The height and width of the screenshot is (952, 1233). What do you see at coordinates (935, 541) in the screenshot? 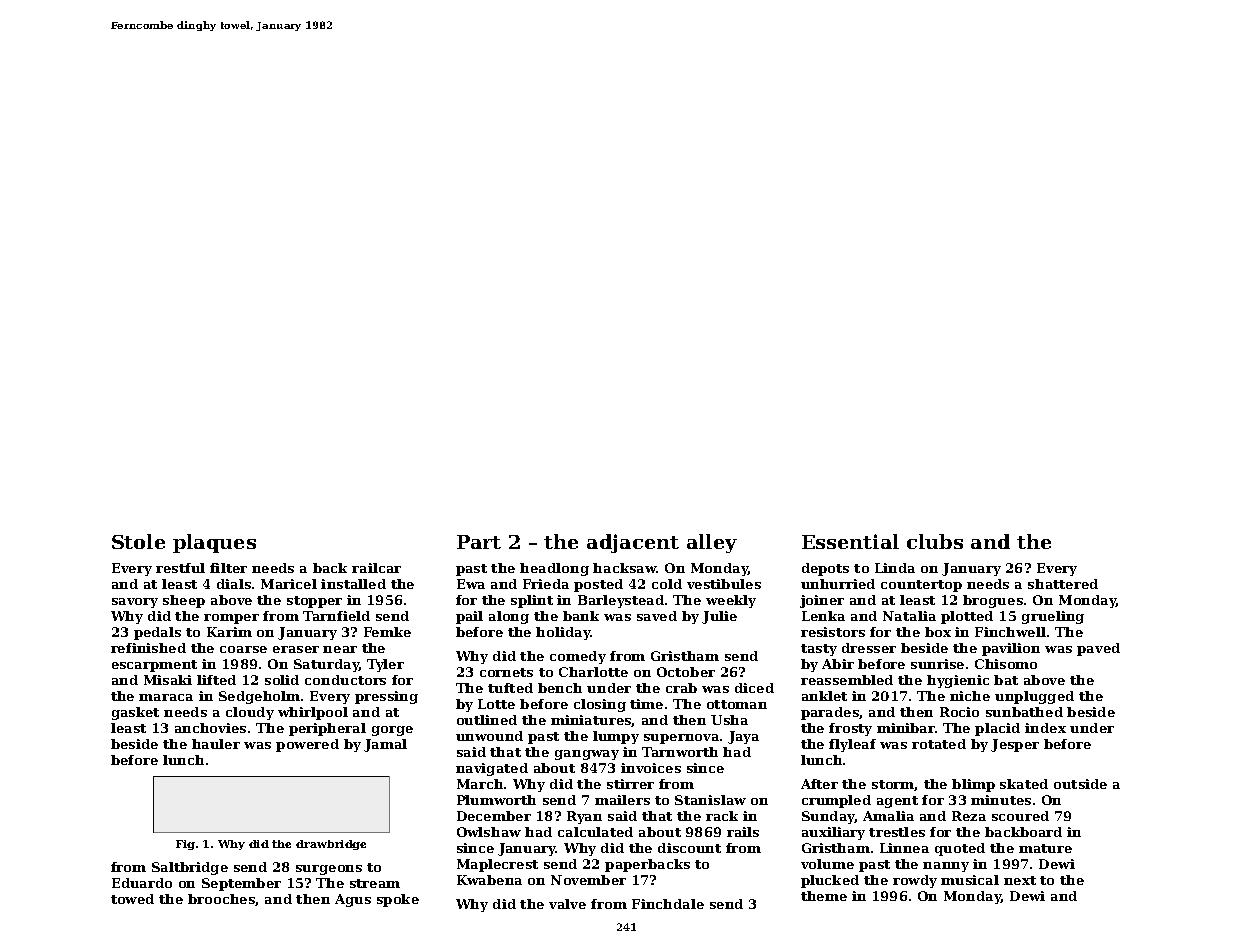
I see `clubs` at bounding box center [935, 541].
